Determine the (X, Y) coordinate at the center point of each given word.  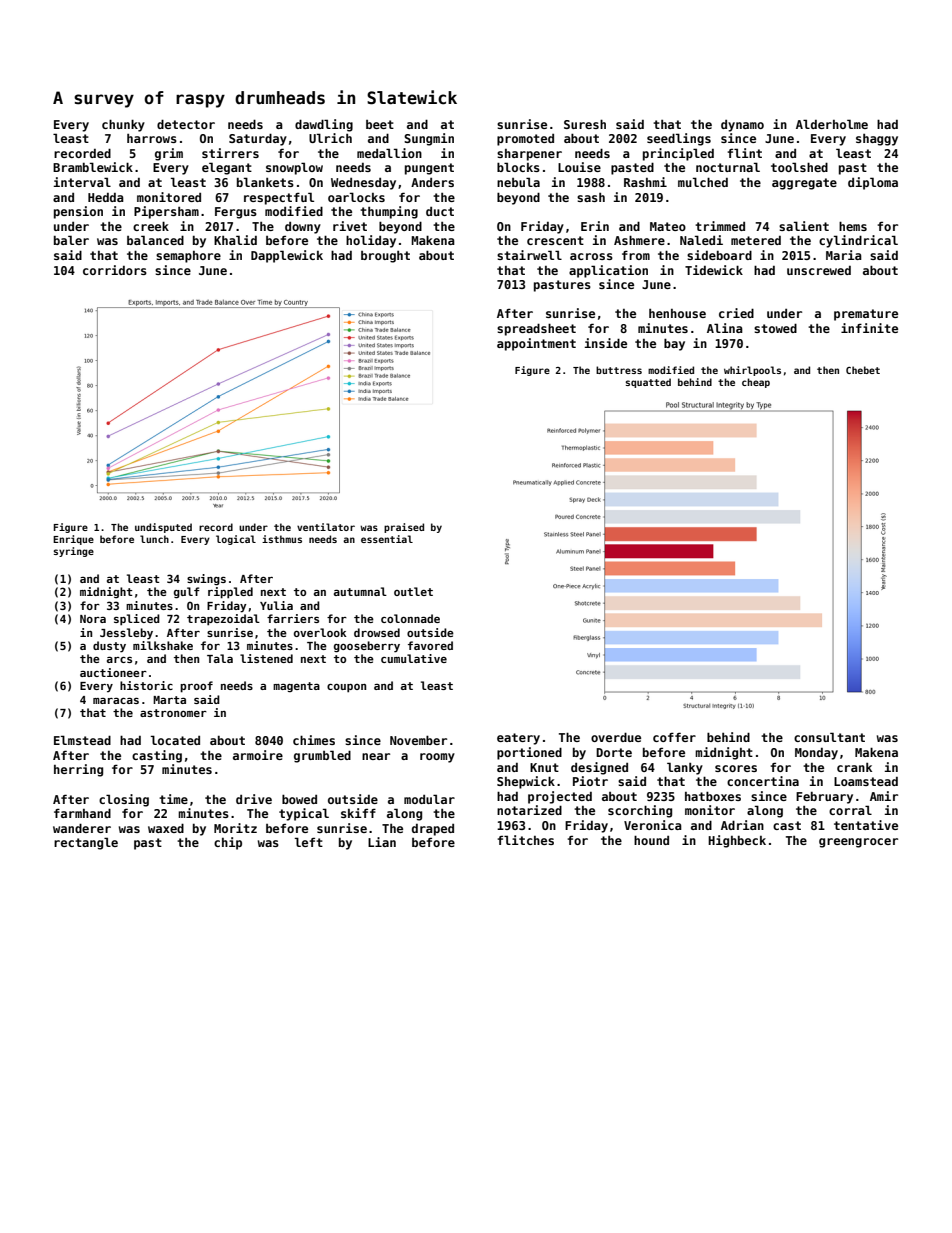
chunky (123, 125)
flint (744, 153)
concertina (763, 781)
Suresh (585, 124)
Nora (93, 619)
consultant (829, 737)
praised (404, 528)
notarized (529, 810)
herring (78, 770)
